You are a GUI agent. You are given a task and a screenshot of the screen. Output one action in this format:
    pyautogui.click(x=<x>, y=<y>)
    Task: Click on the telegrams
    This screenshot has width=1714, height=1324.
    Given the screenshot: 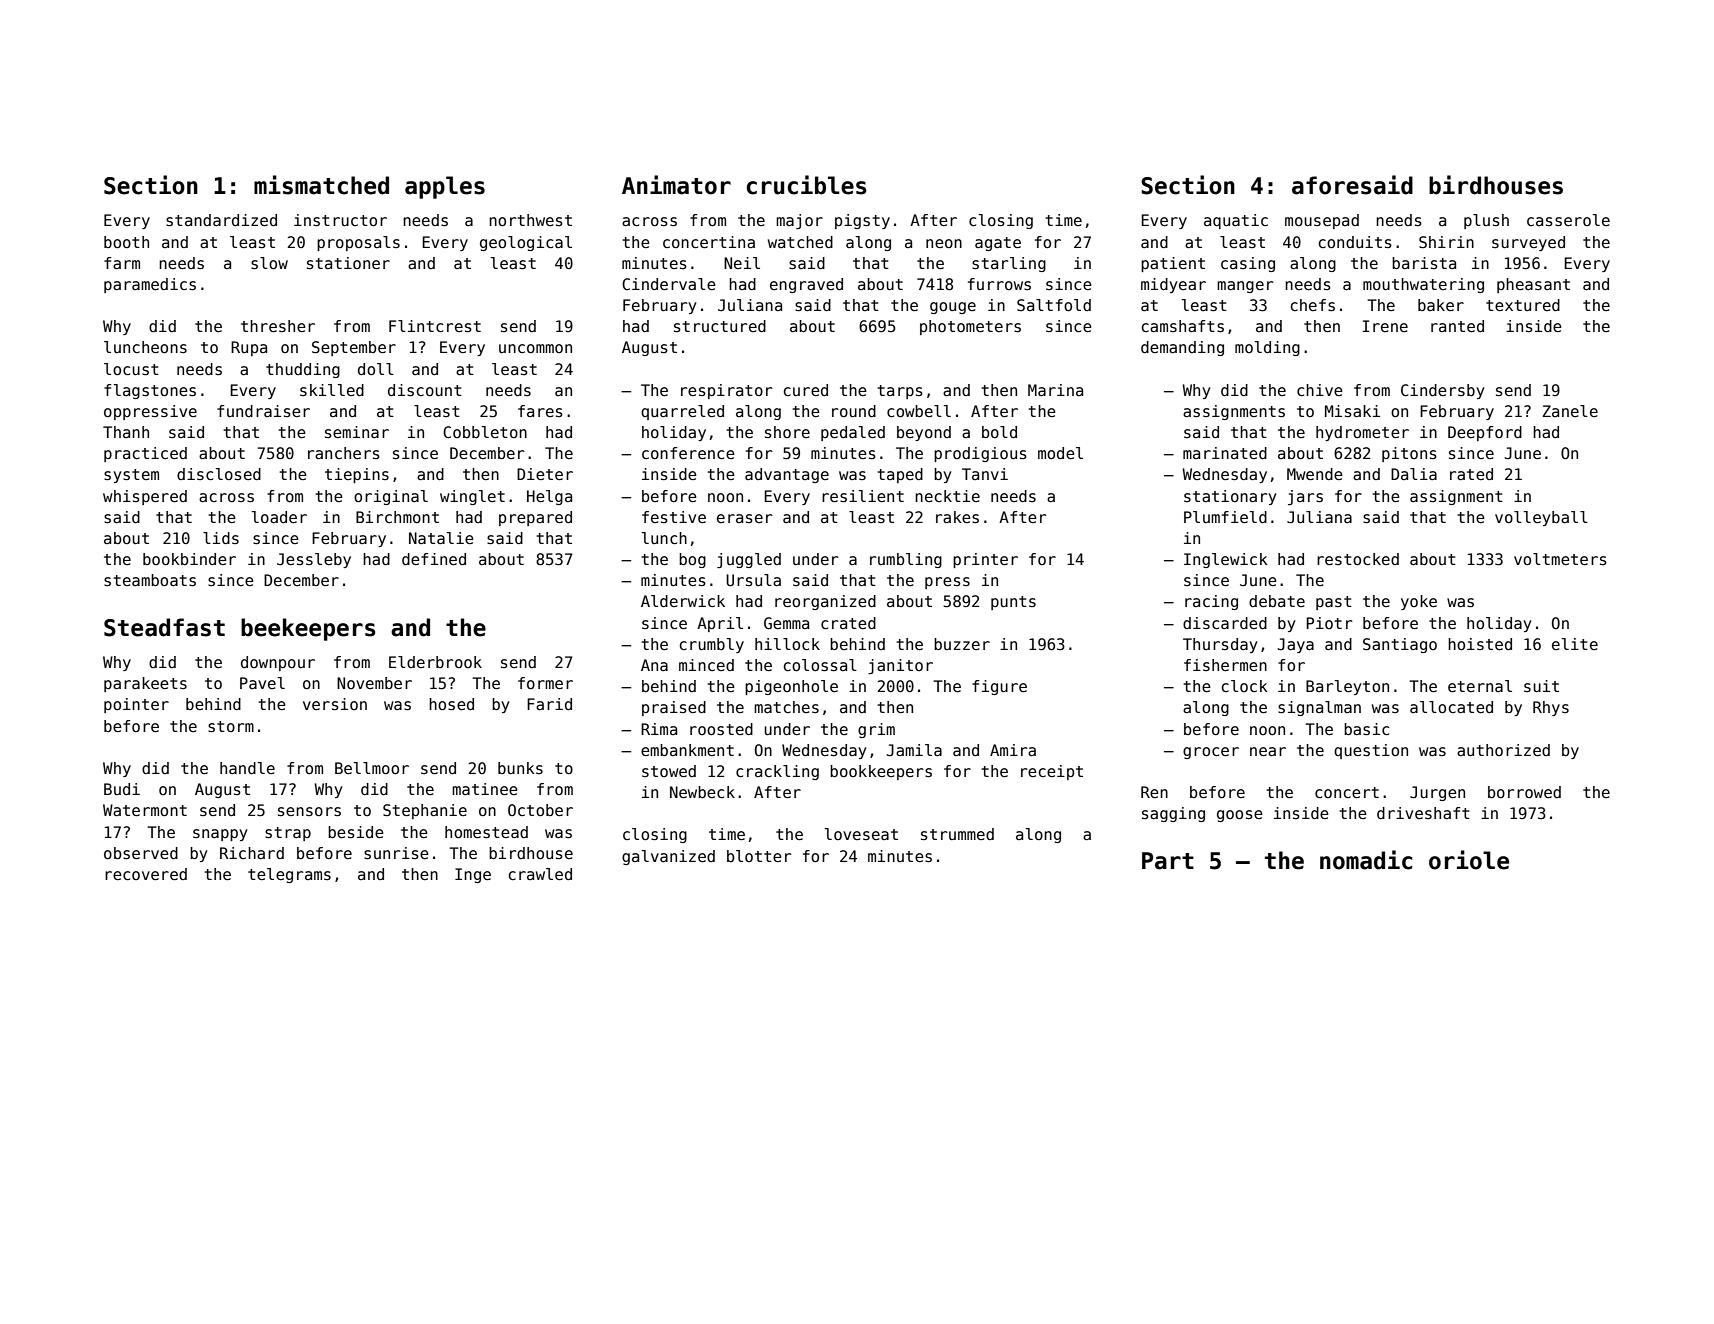 What is the action you would take?
    pyautogui.click(x=289, y=875)
